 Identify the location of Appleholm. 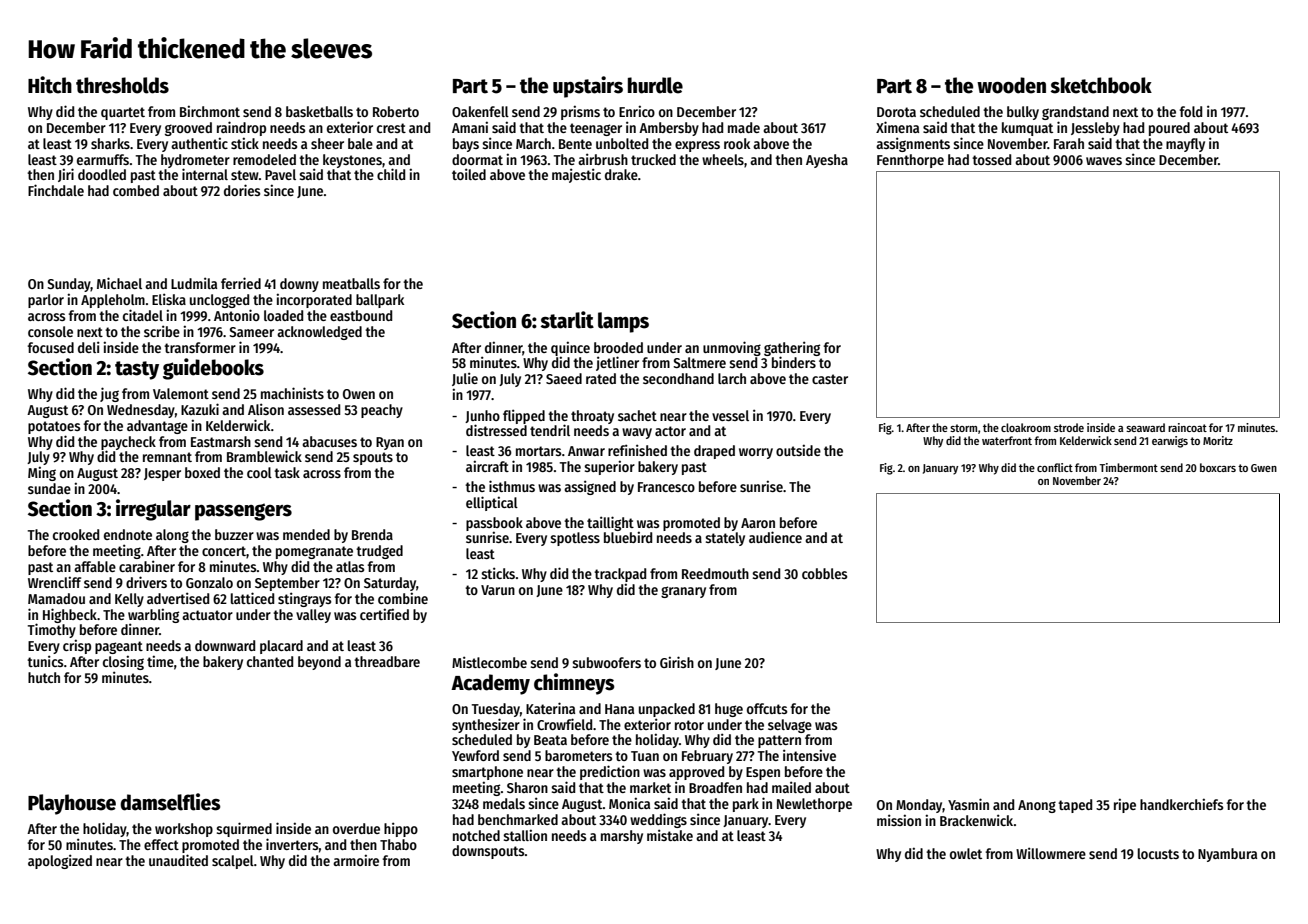
(113, 301).
